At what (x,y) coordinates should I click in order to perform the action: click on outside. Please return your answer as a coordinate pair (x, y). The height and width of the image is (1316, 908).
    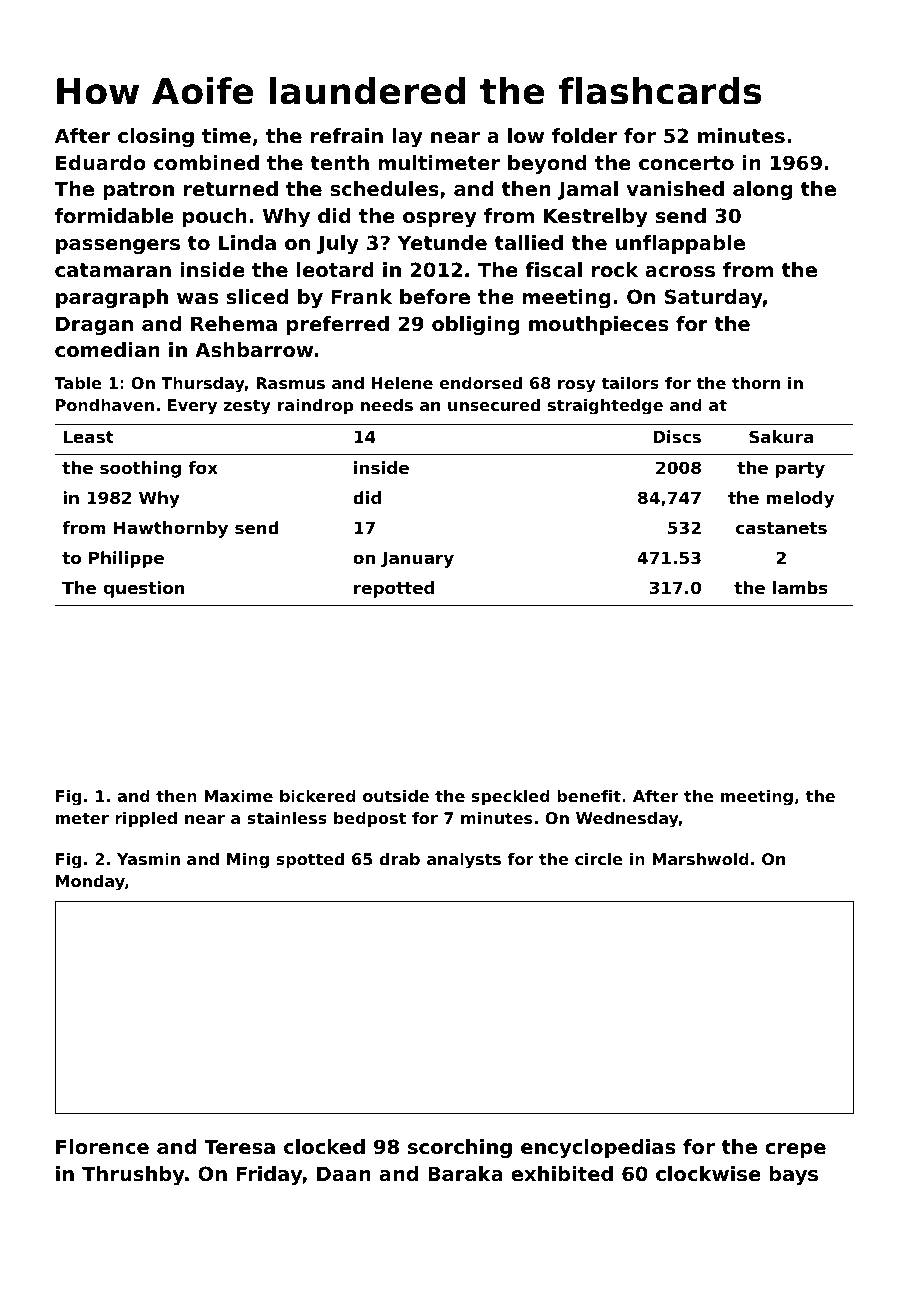
    Looking at the image, I should click on (396, 796).
